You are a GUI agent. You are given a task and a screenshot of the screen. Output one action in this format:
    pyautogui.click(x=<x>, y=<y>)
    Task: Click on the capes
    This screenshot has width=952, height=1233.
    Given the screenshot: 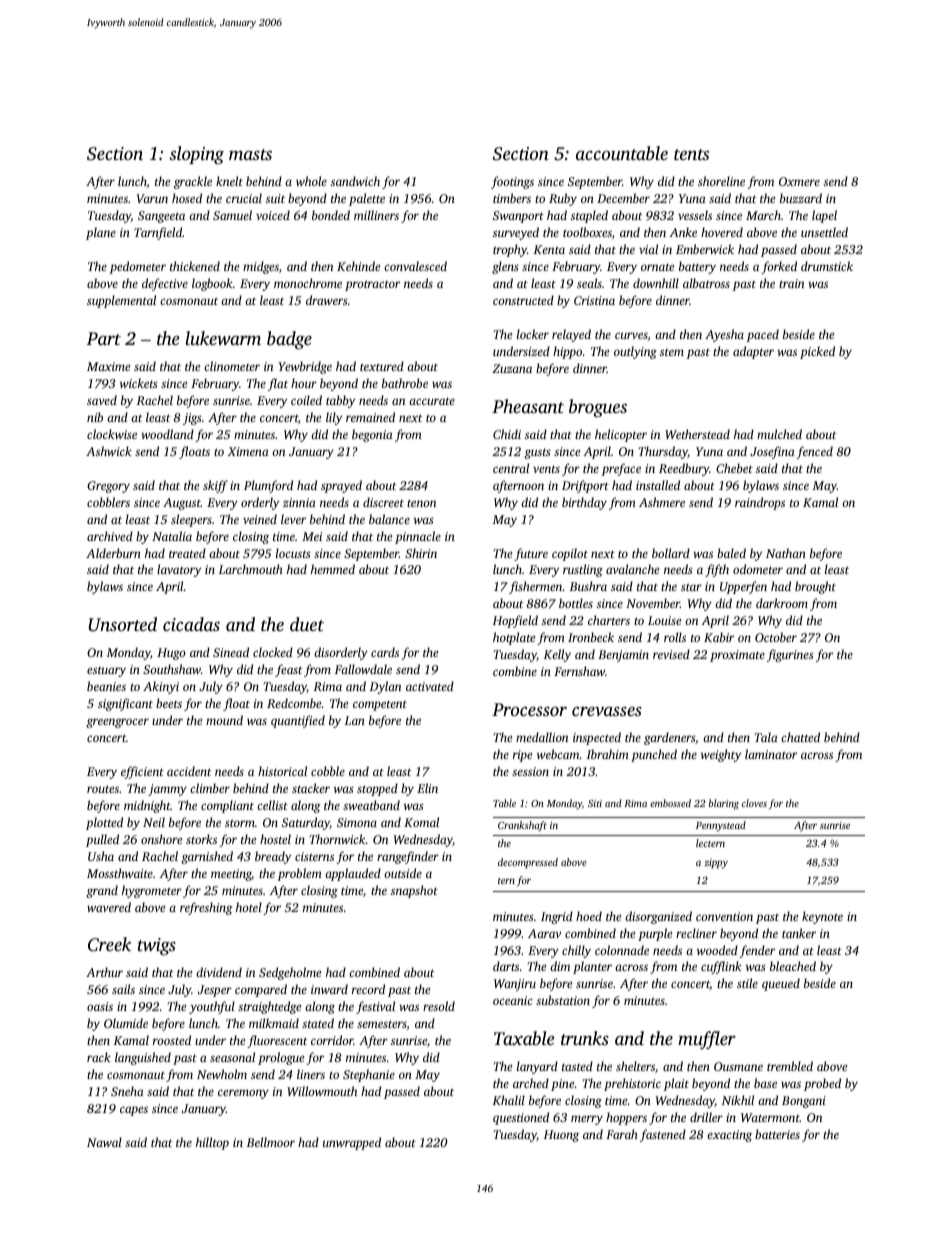 What is the action you would take?
    pyautogui.click(x=134, y=1111)
